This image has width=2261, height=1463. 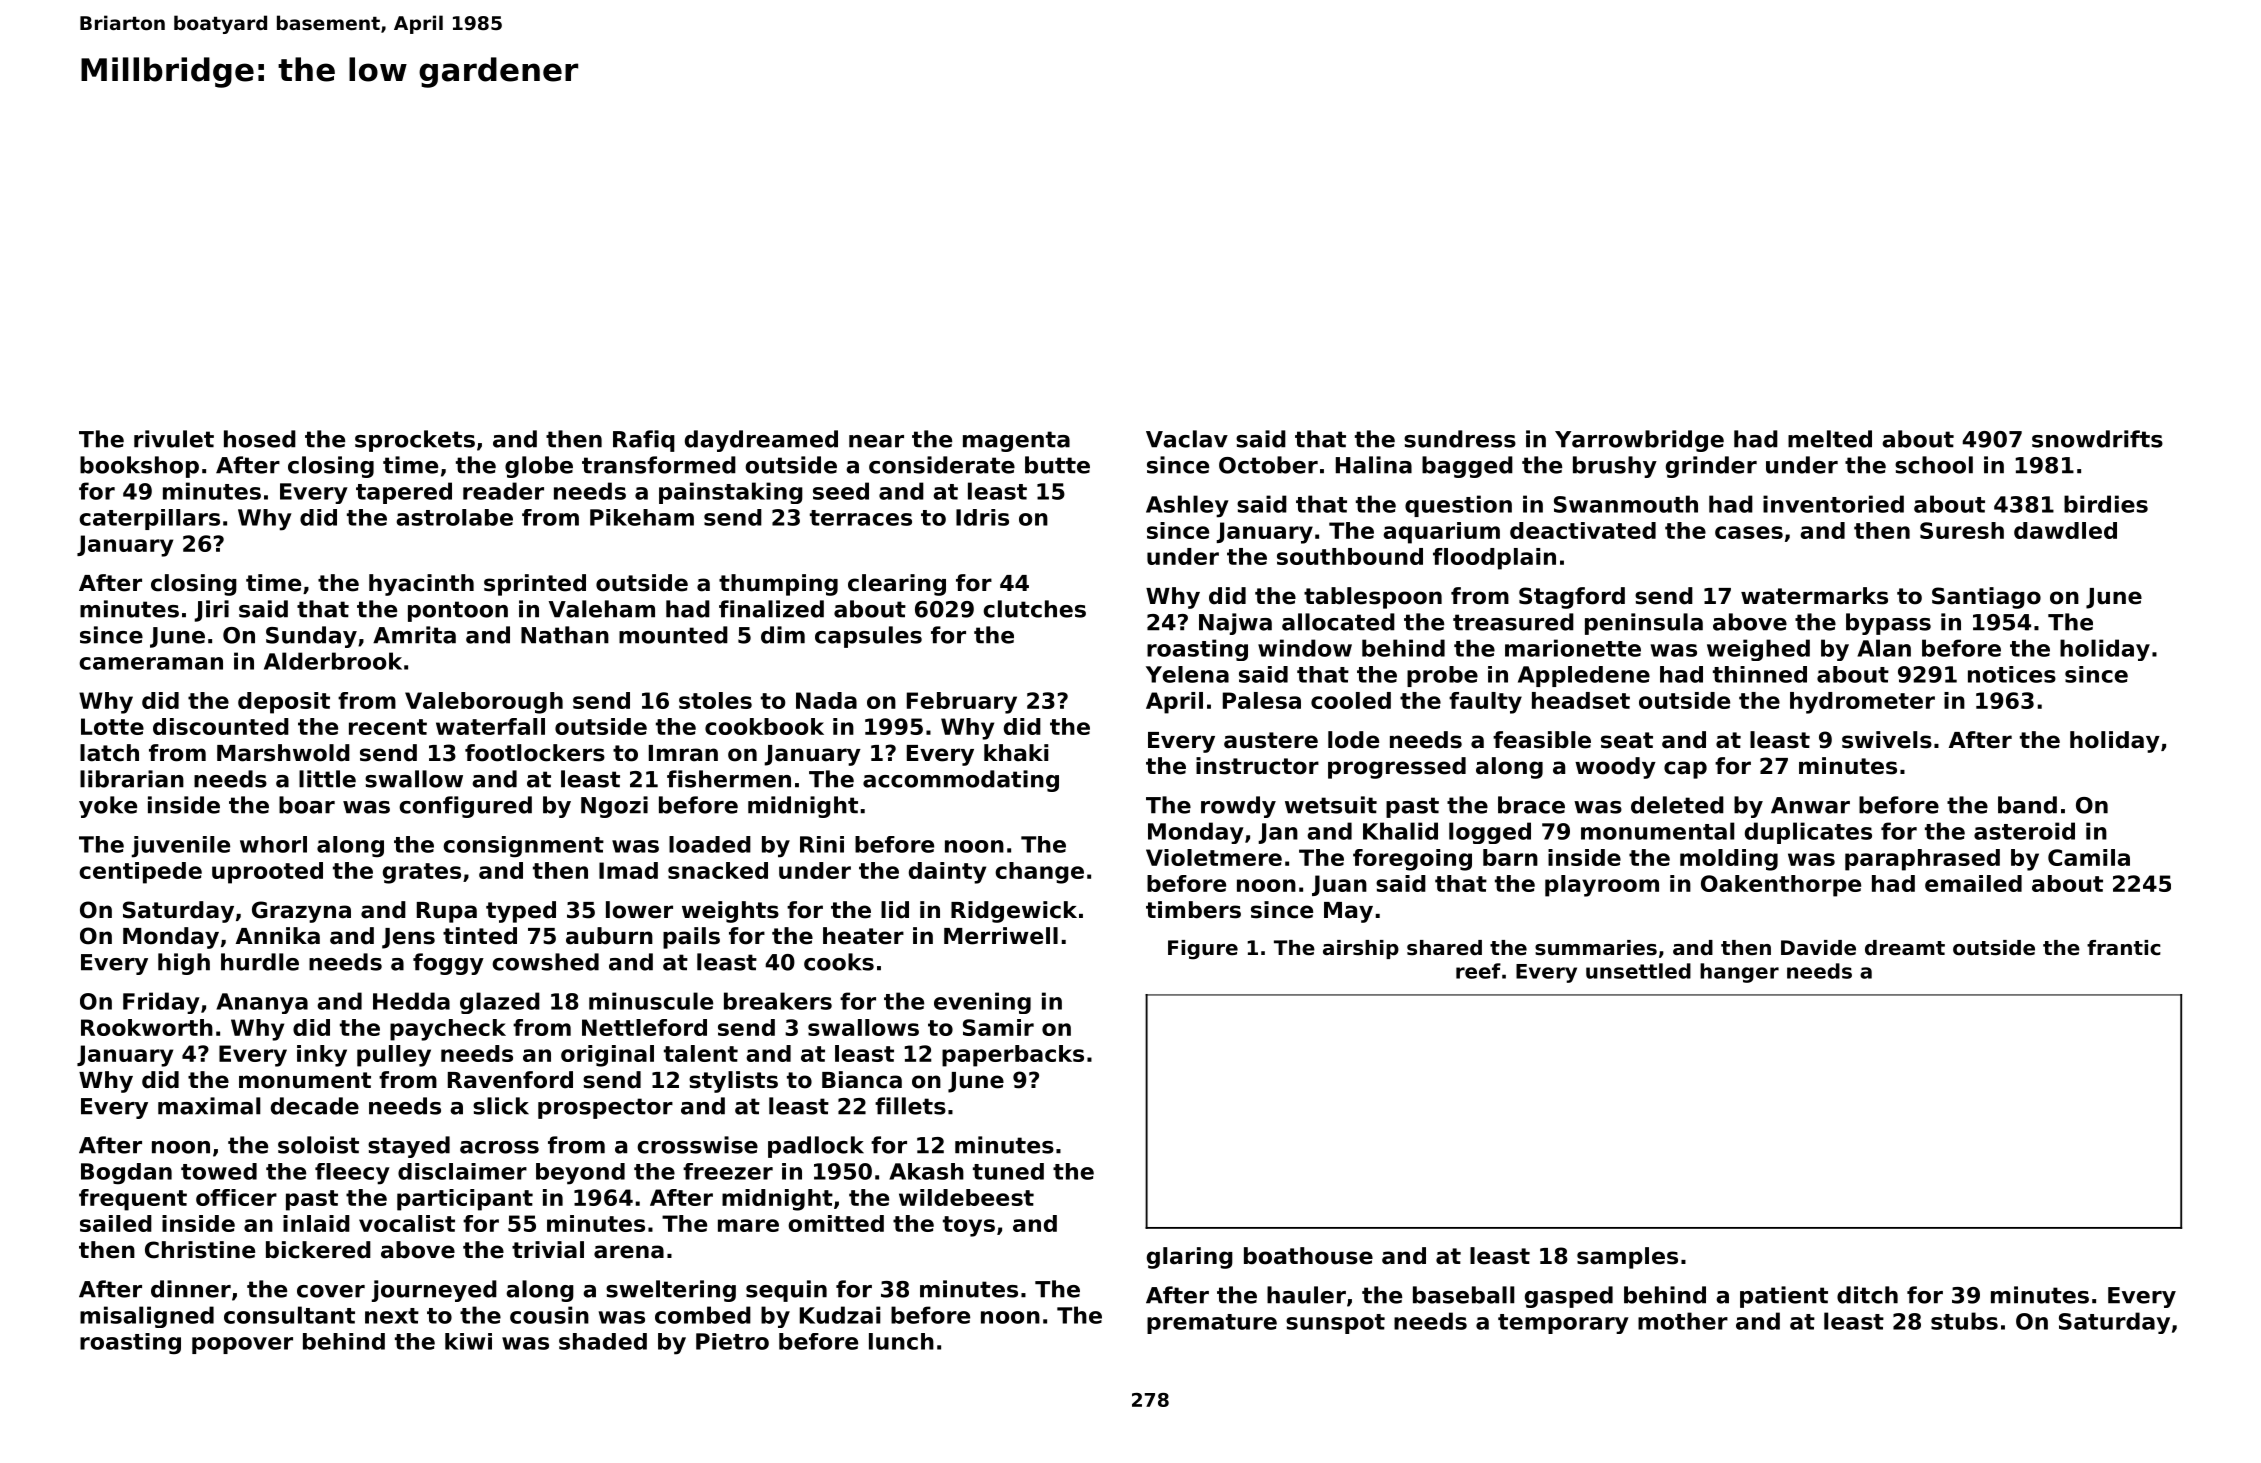 I want to click on khaki, so click(x=1016, y=753).
